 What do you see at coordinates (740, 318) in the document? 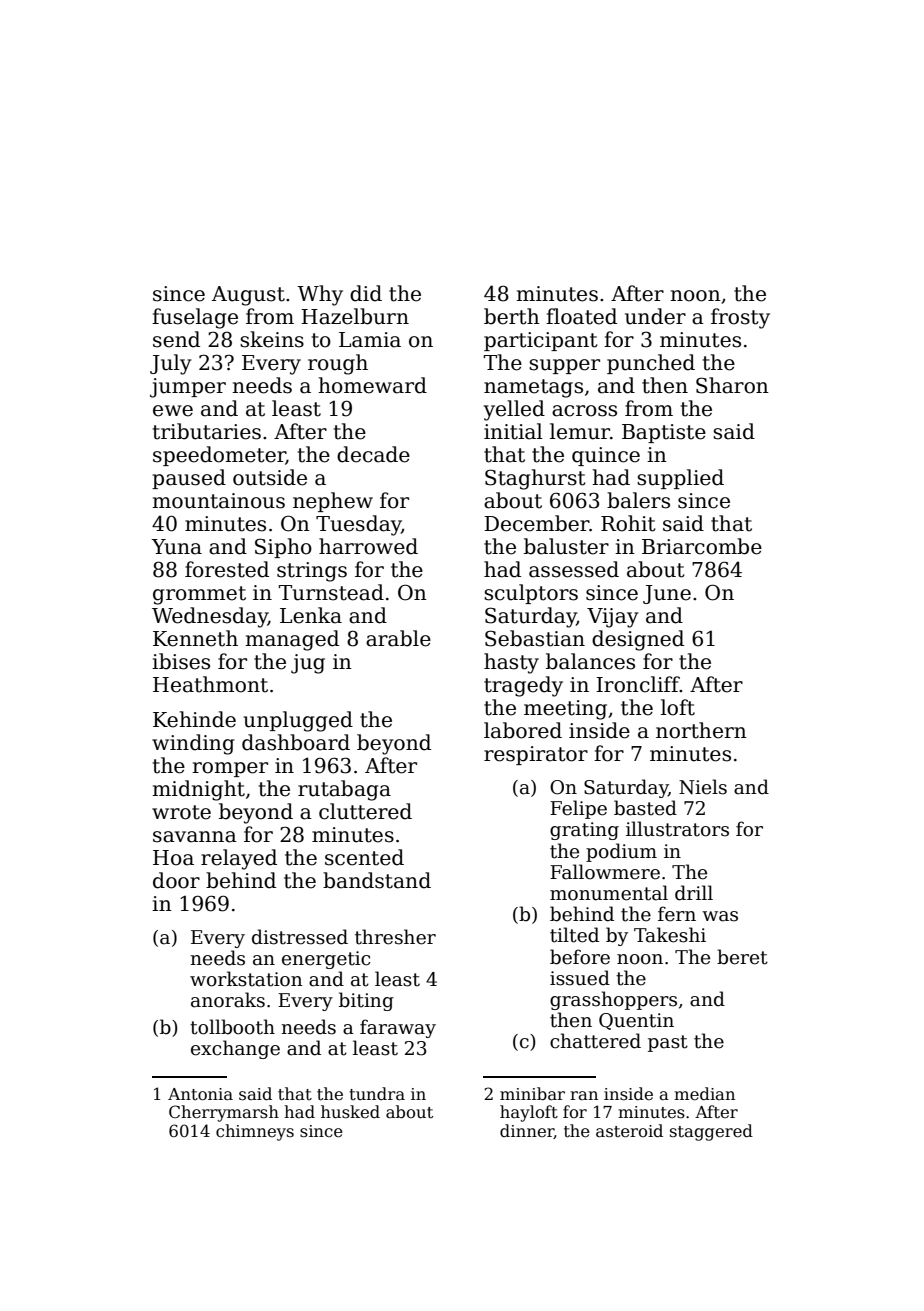
I see `frosty` at bounding box center [740, 318].
